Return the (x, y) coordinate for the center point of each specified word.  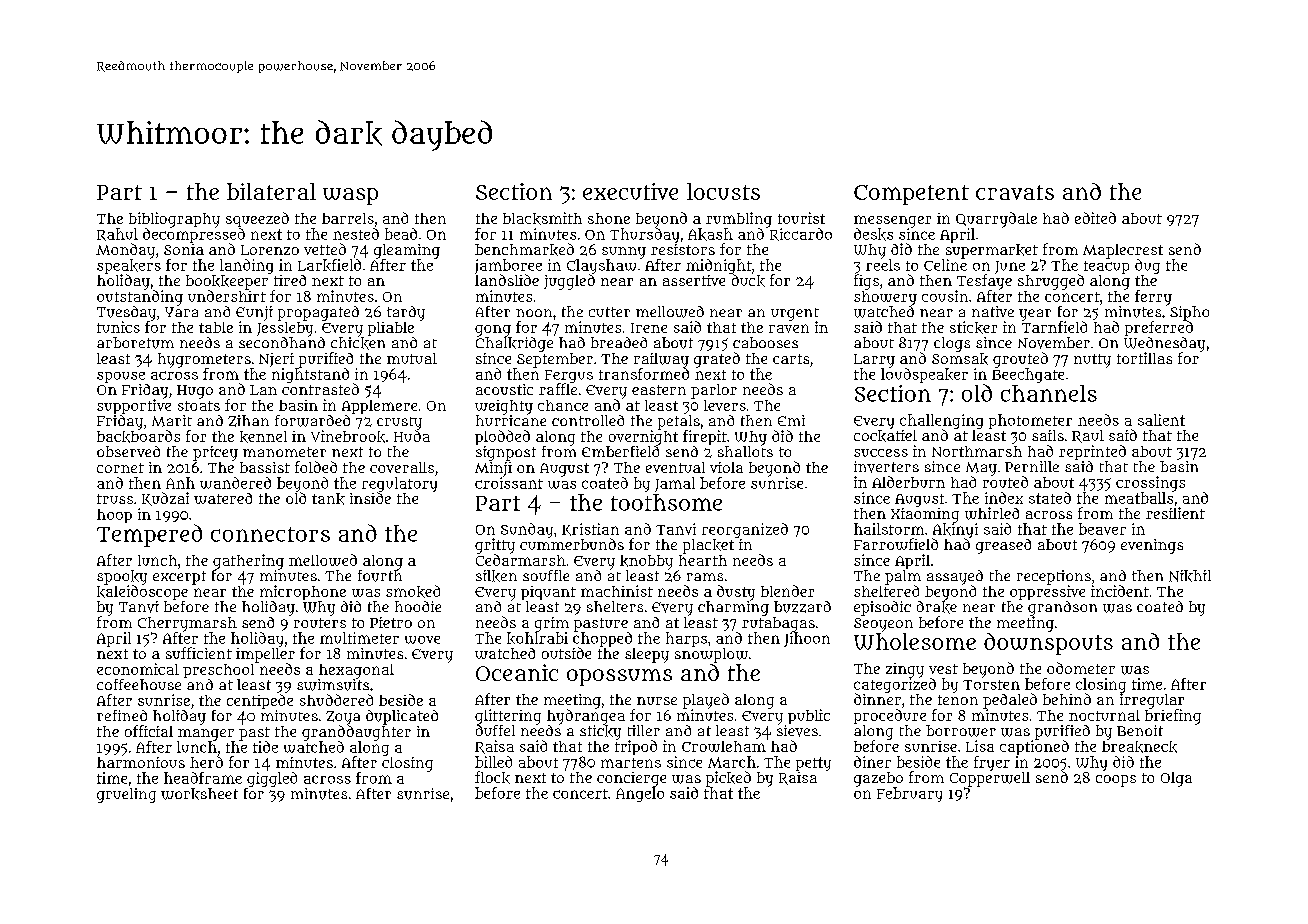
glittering (508, 717)
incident (1120, 591)
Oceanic (517, 672)
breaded (619, 342)
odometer (1081, 668)
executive (630, 191)
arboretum (135, 343)
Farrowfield (896, 544)
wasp (350, 196)
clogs (952, 344)
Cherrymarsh (187, 624)
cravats (1015, 192)
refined (122, 715)
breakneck (1139, 747)
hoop (114, 516)
